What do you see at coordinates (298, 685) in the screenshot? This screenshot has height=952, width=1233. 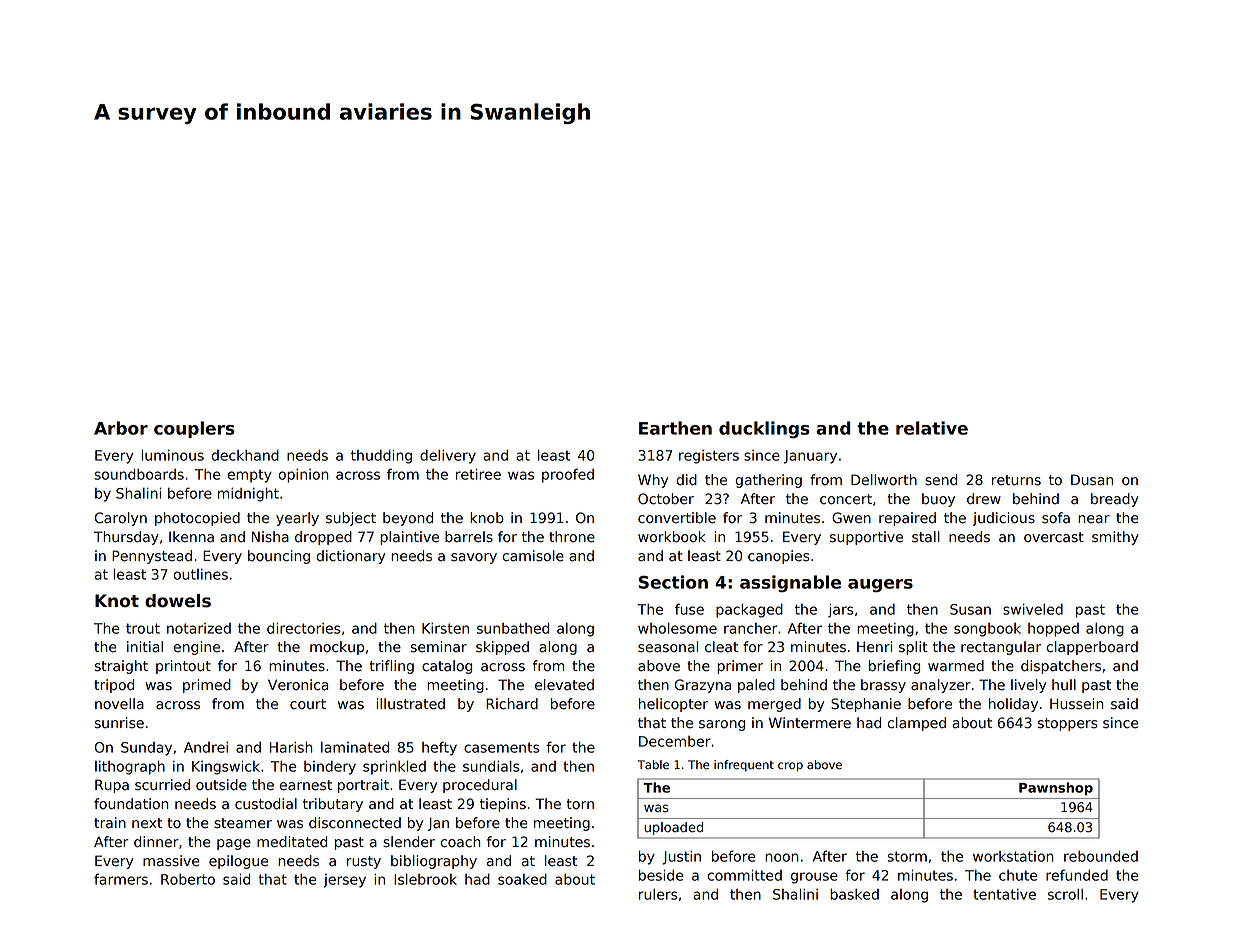 I see `Veronica` at bounding box center [298, 685].
